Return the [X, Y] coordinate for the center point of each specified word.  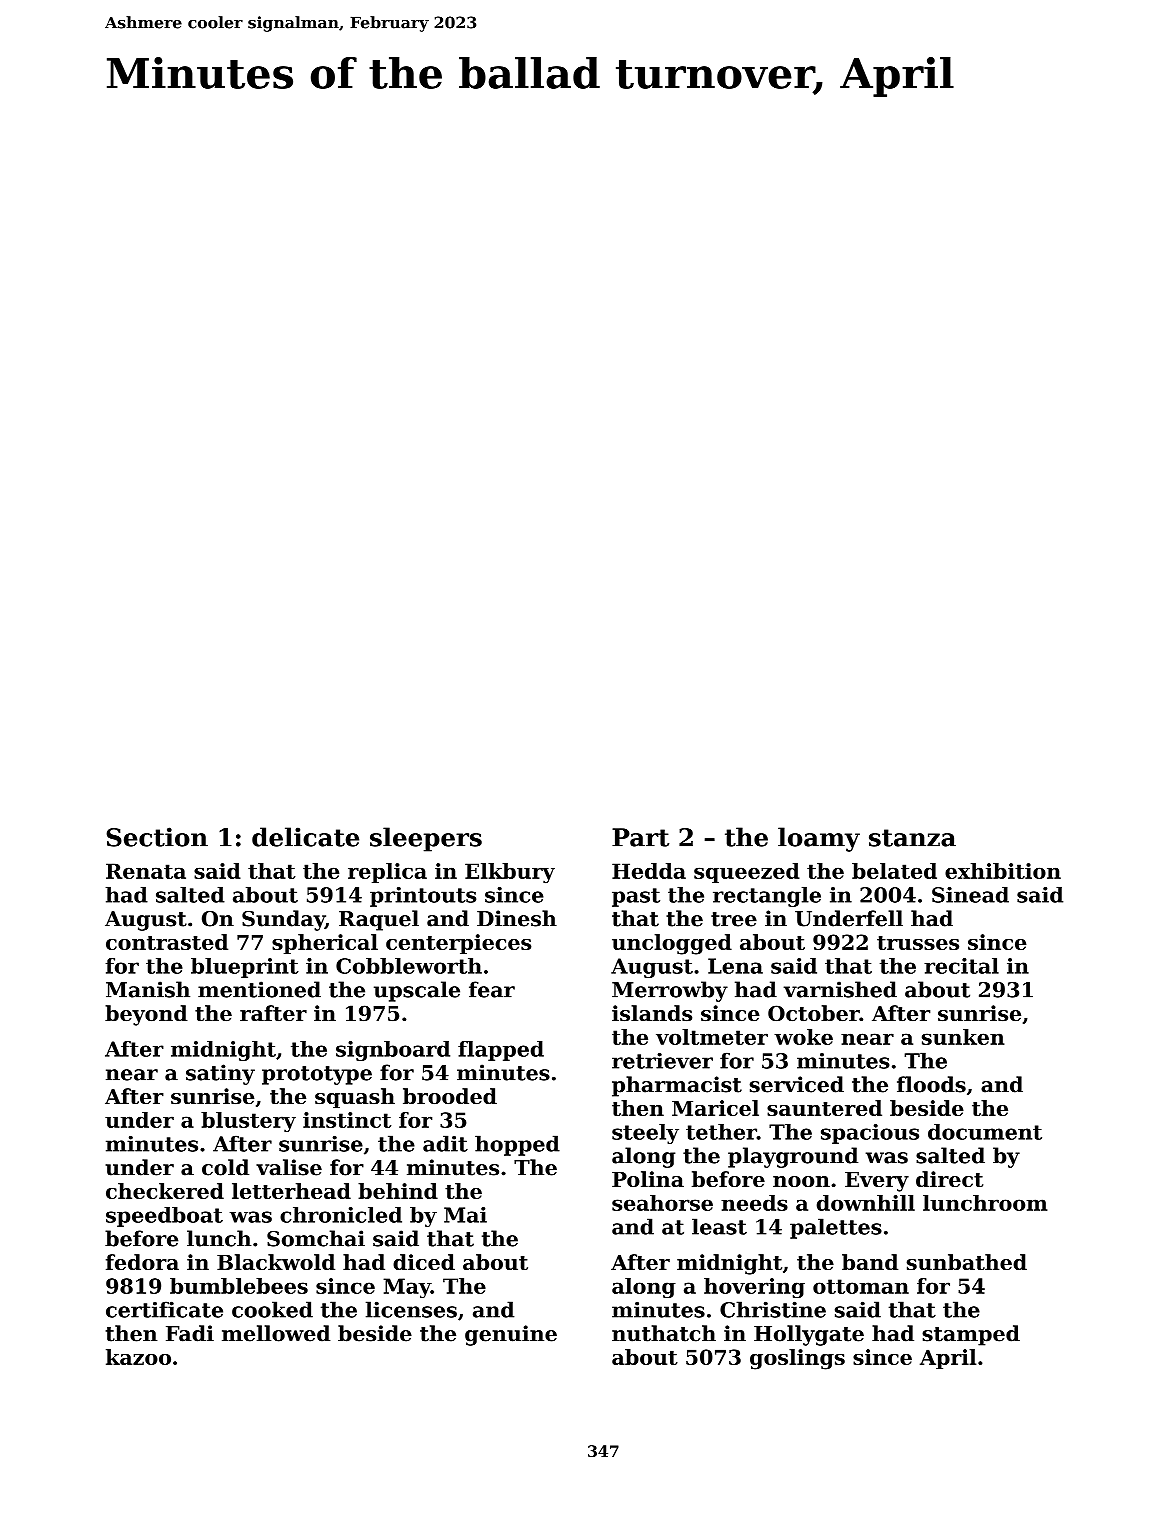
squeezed [747, 873]
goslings [797, 1359]
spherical [325, 944]
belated [894, 871]
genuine [511, 1335]
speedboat [164, 1217]
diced [424, 1262]
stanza [912, 838]
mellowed [276, 1333]
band [870, 1262]
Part [640, 837]
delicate [305, 837]
